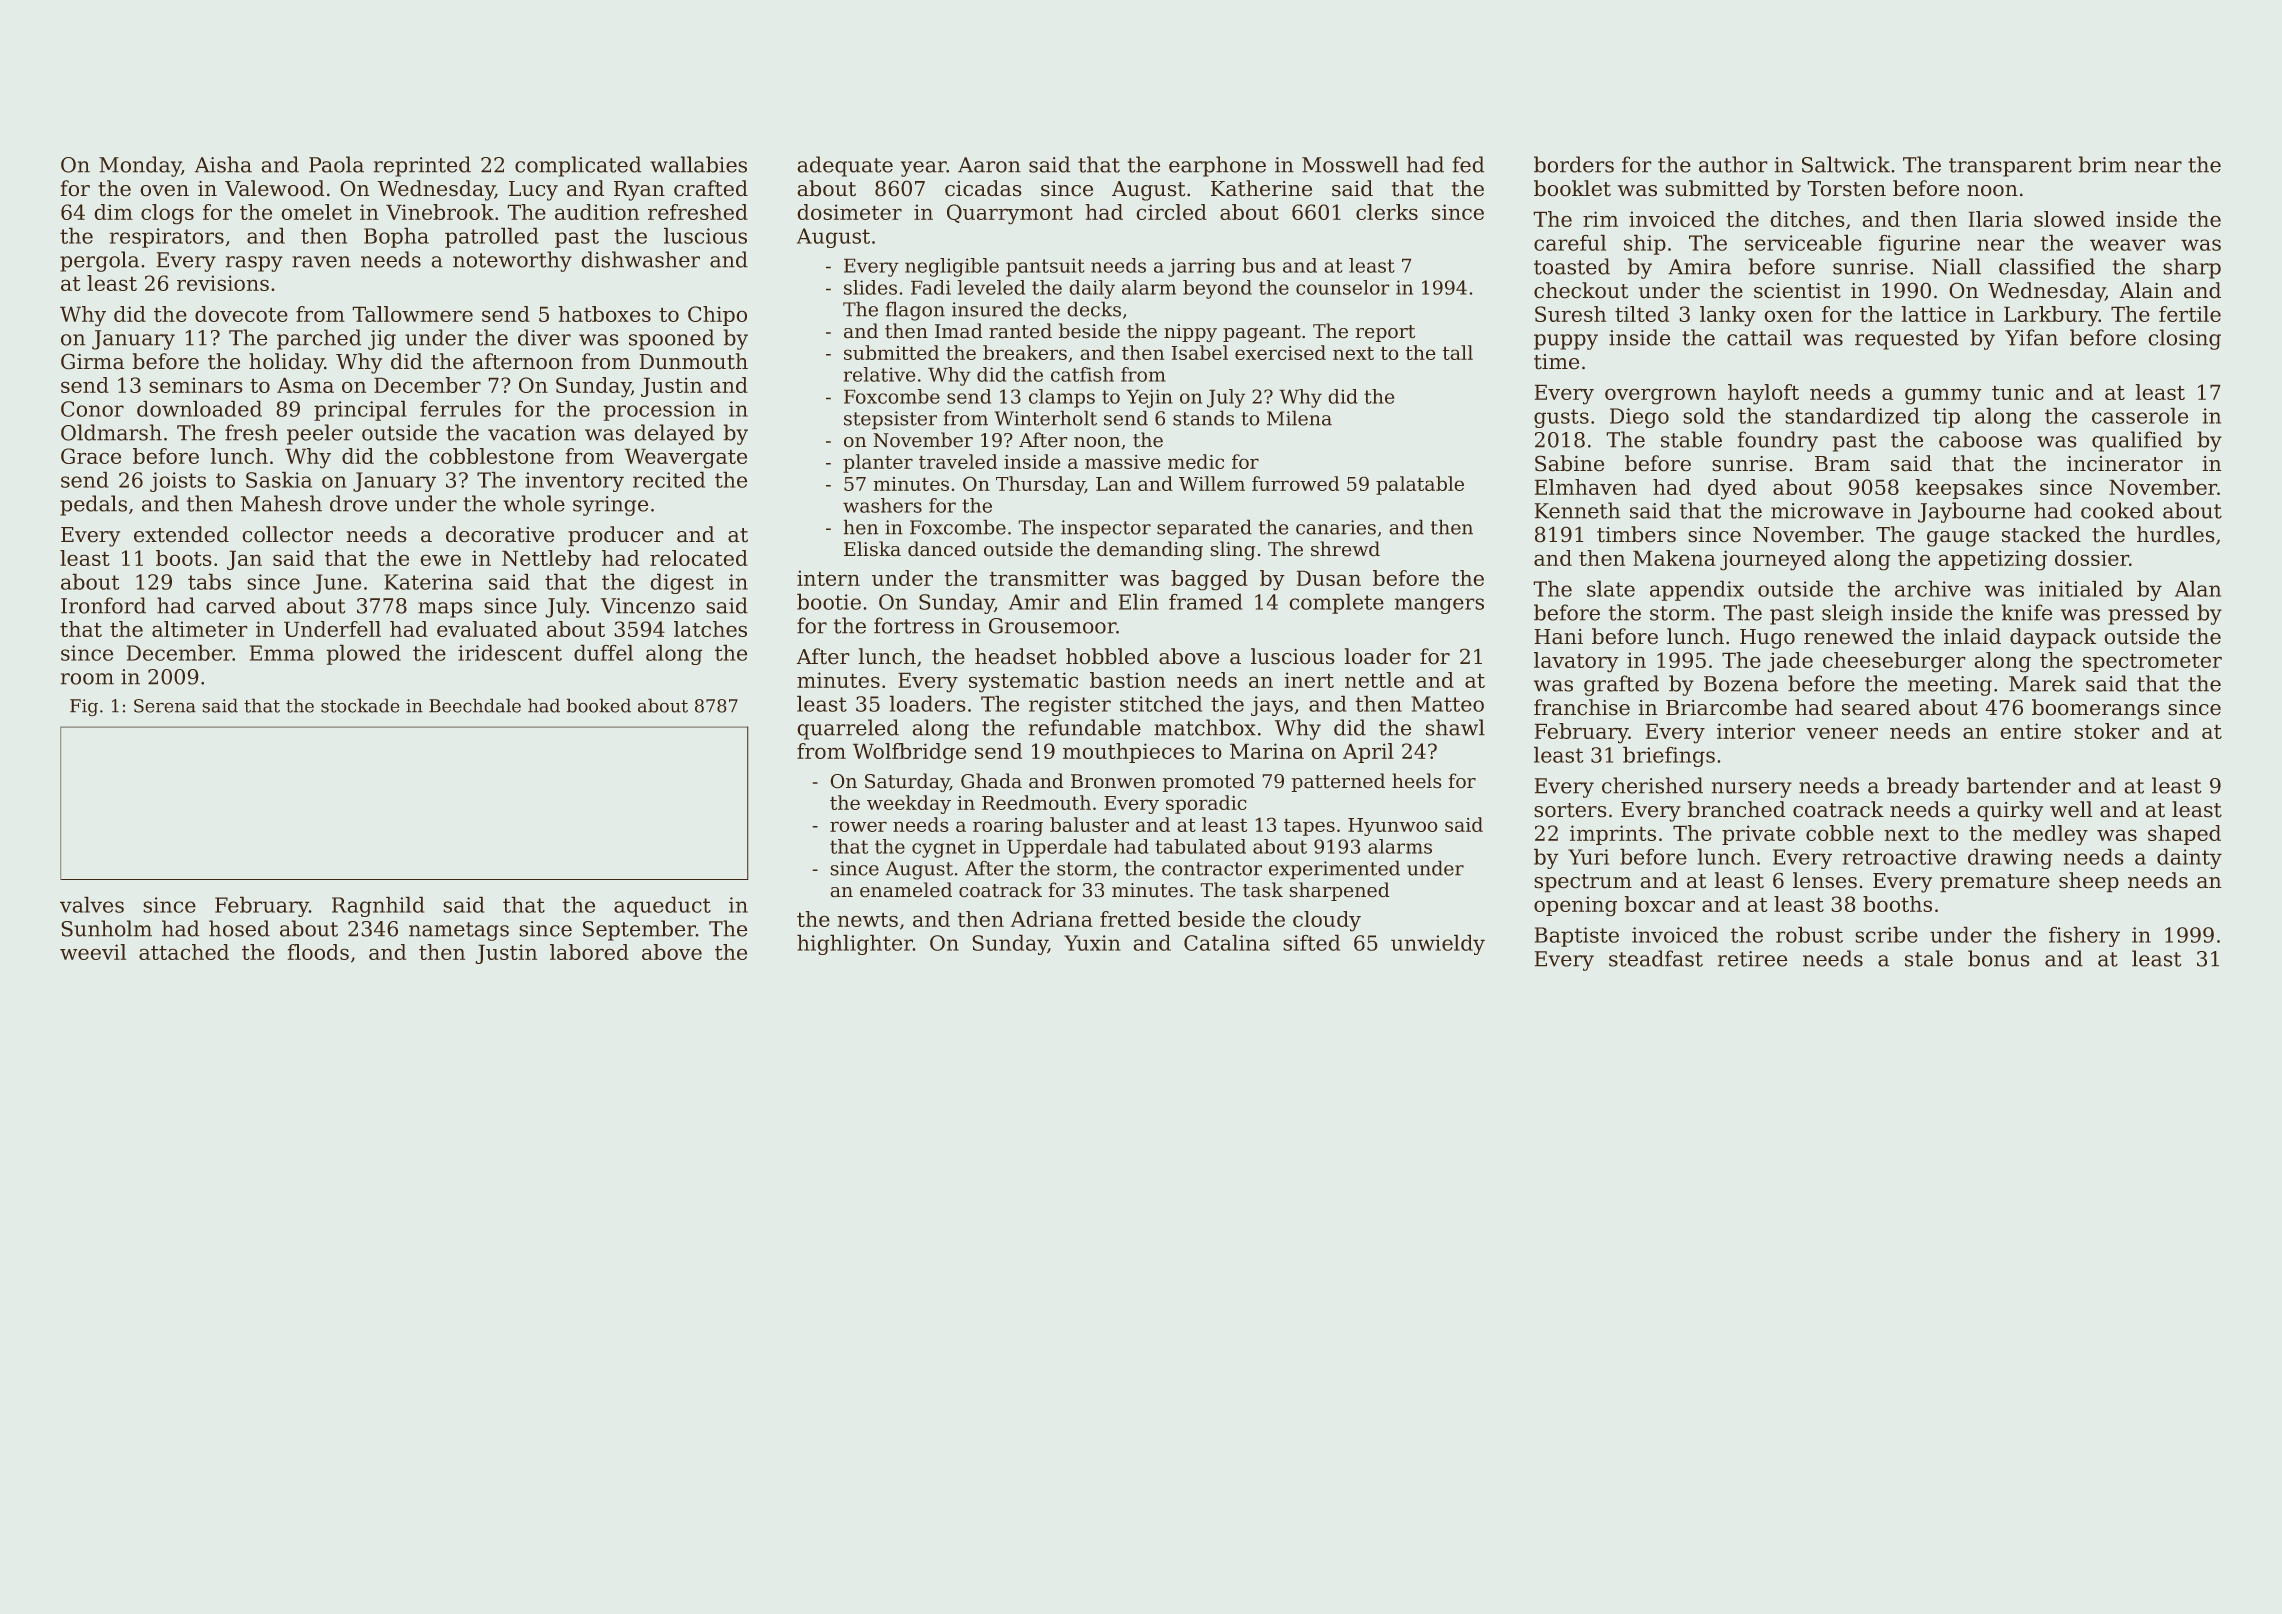 This screenshot has width=2282, height=1614. Describe the element at coordinates (1217, 166) in the screenshot. I see `earphone` at that location.
